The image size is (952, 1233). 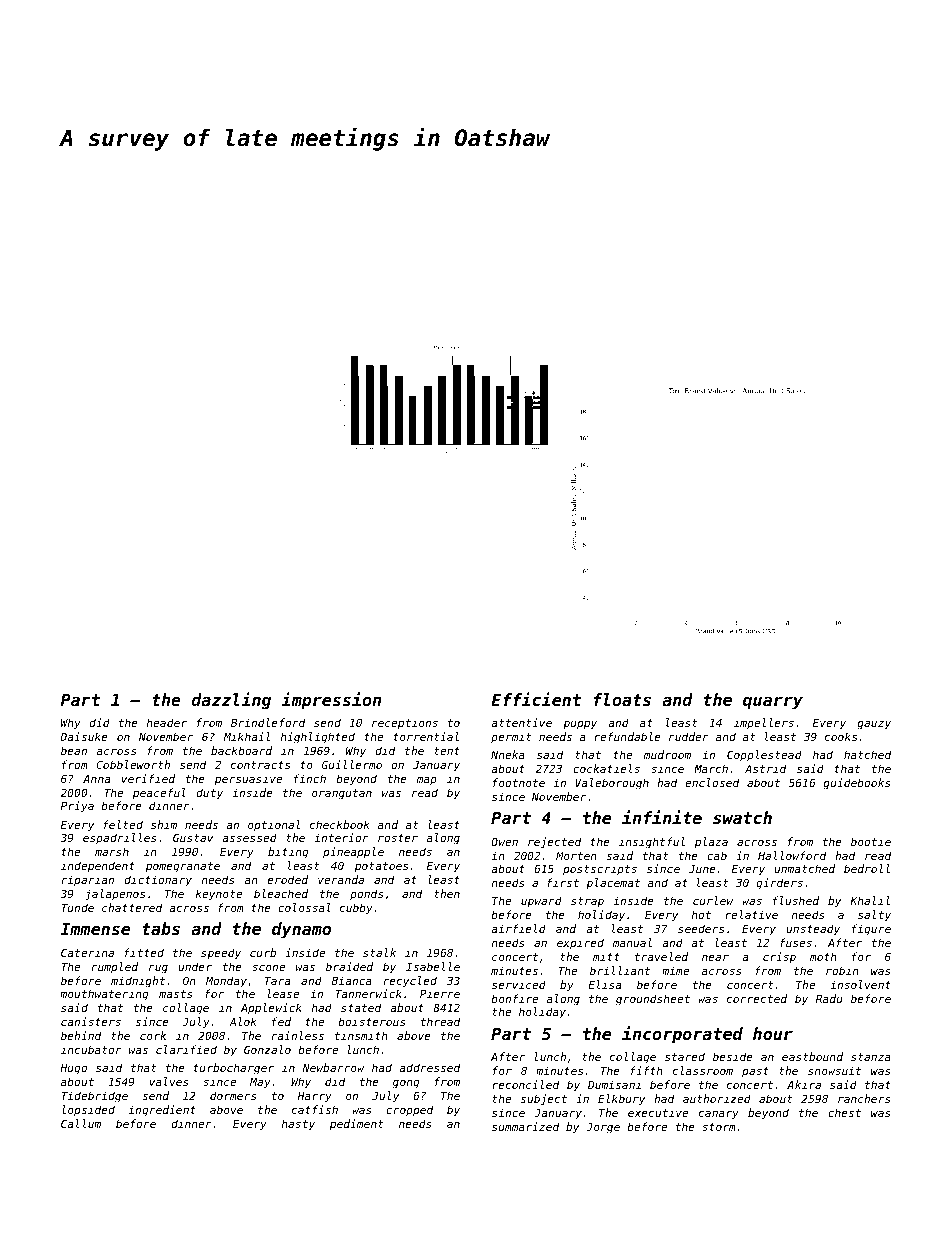 I want to click on jalapenos, so click(x=115, y=895).
